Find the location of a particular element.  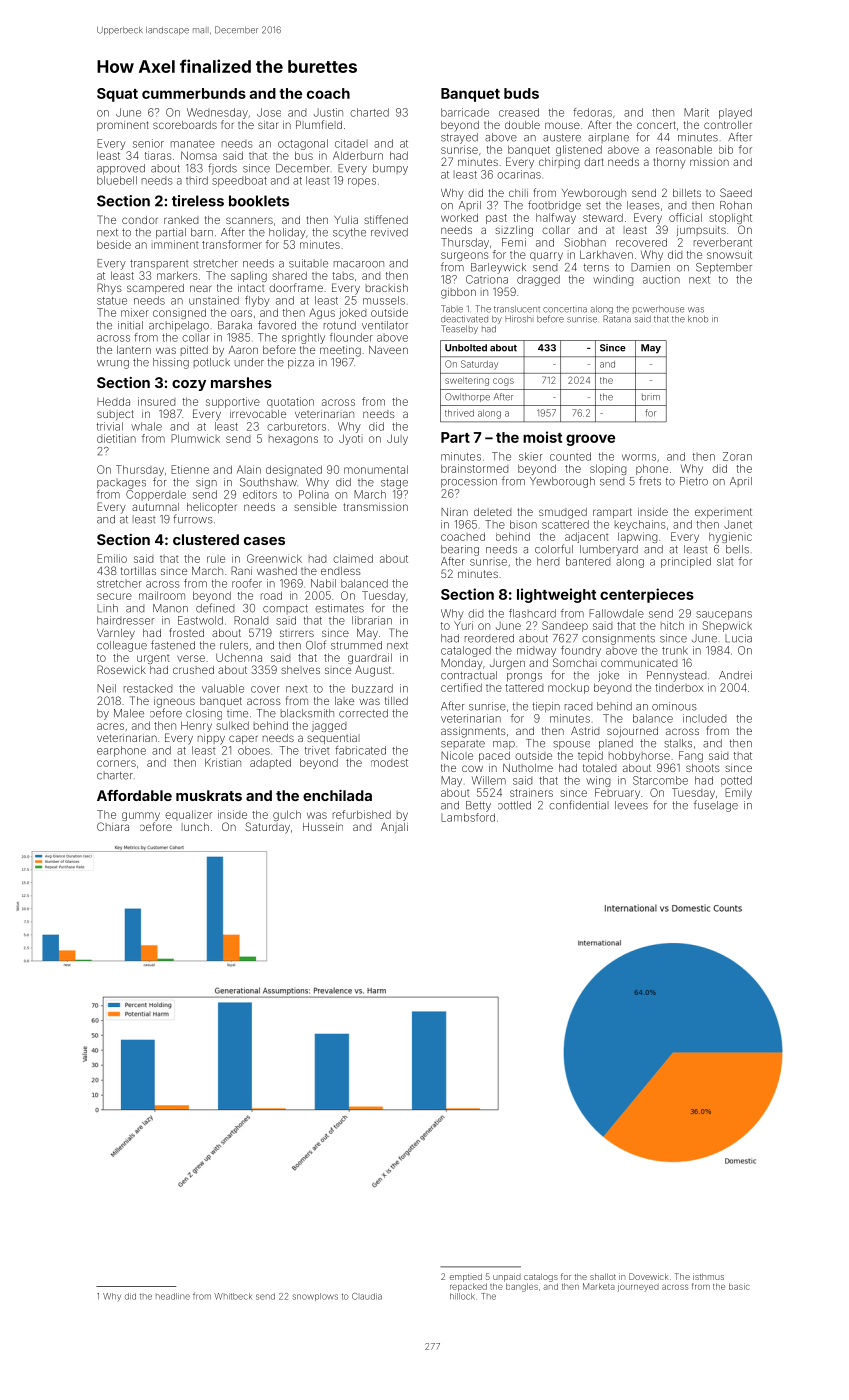

Whitbeck is located at coordinates (233, 1296).
